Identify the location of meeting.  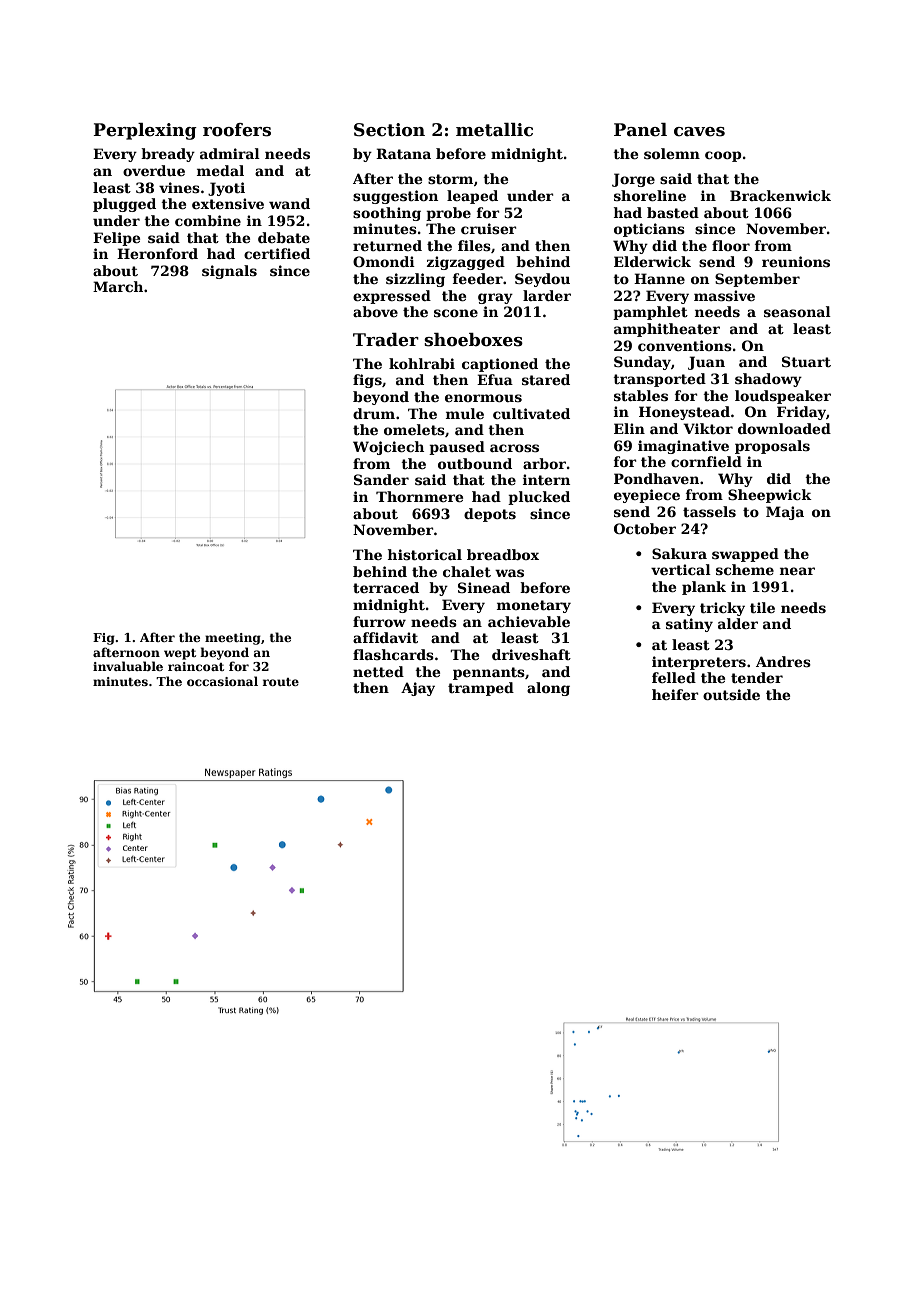
(233, 639).
